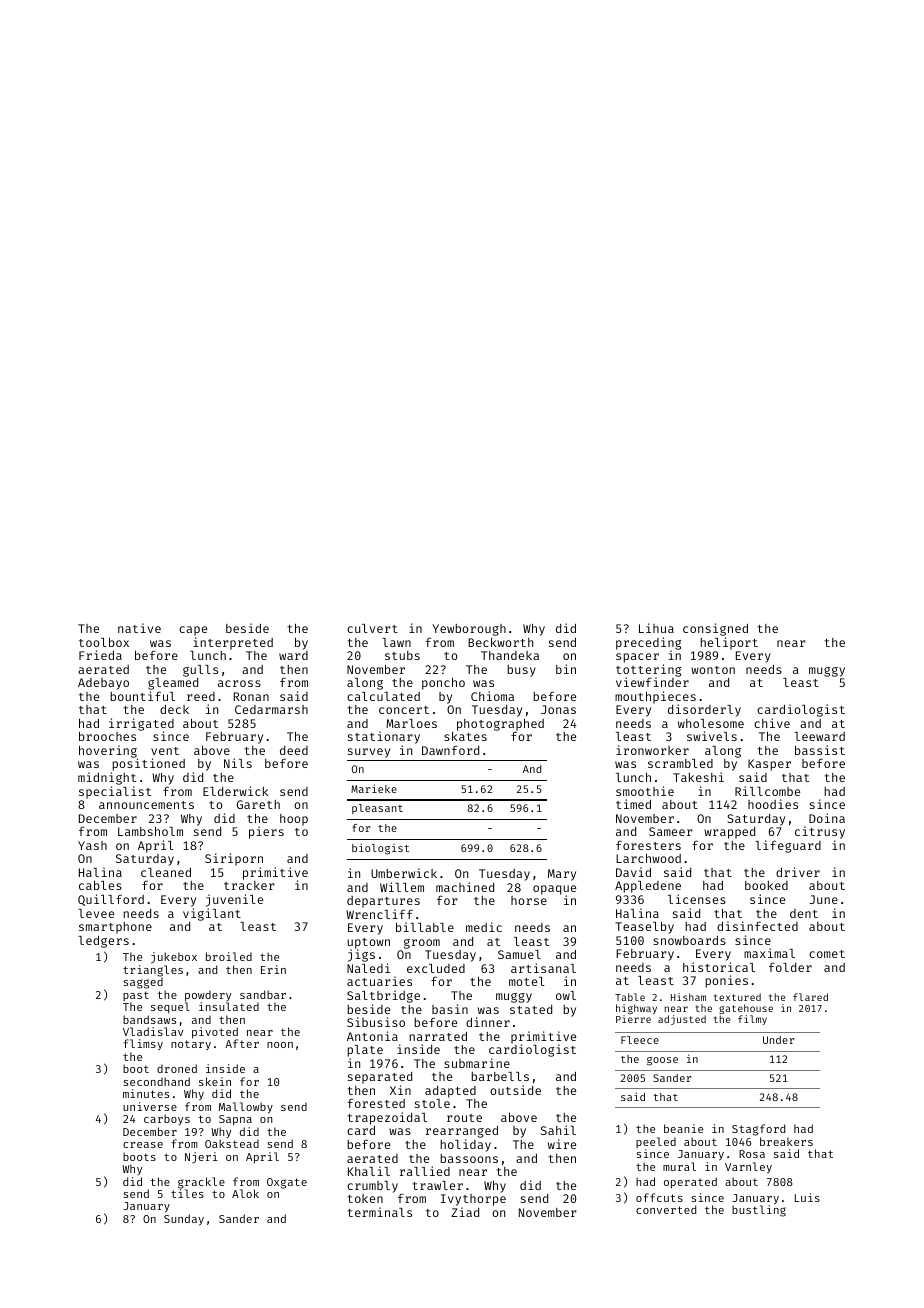  What do you see at coordinates (666, 1209) in the screenshot?
I see `converted` at bounding box center [666, 1209].
